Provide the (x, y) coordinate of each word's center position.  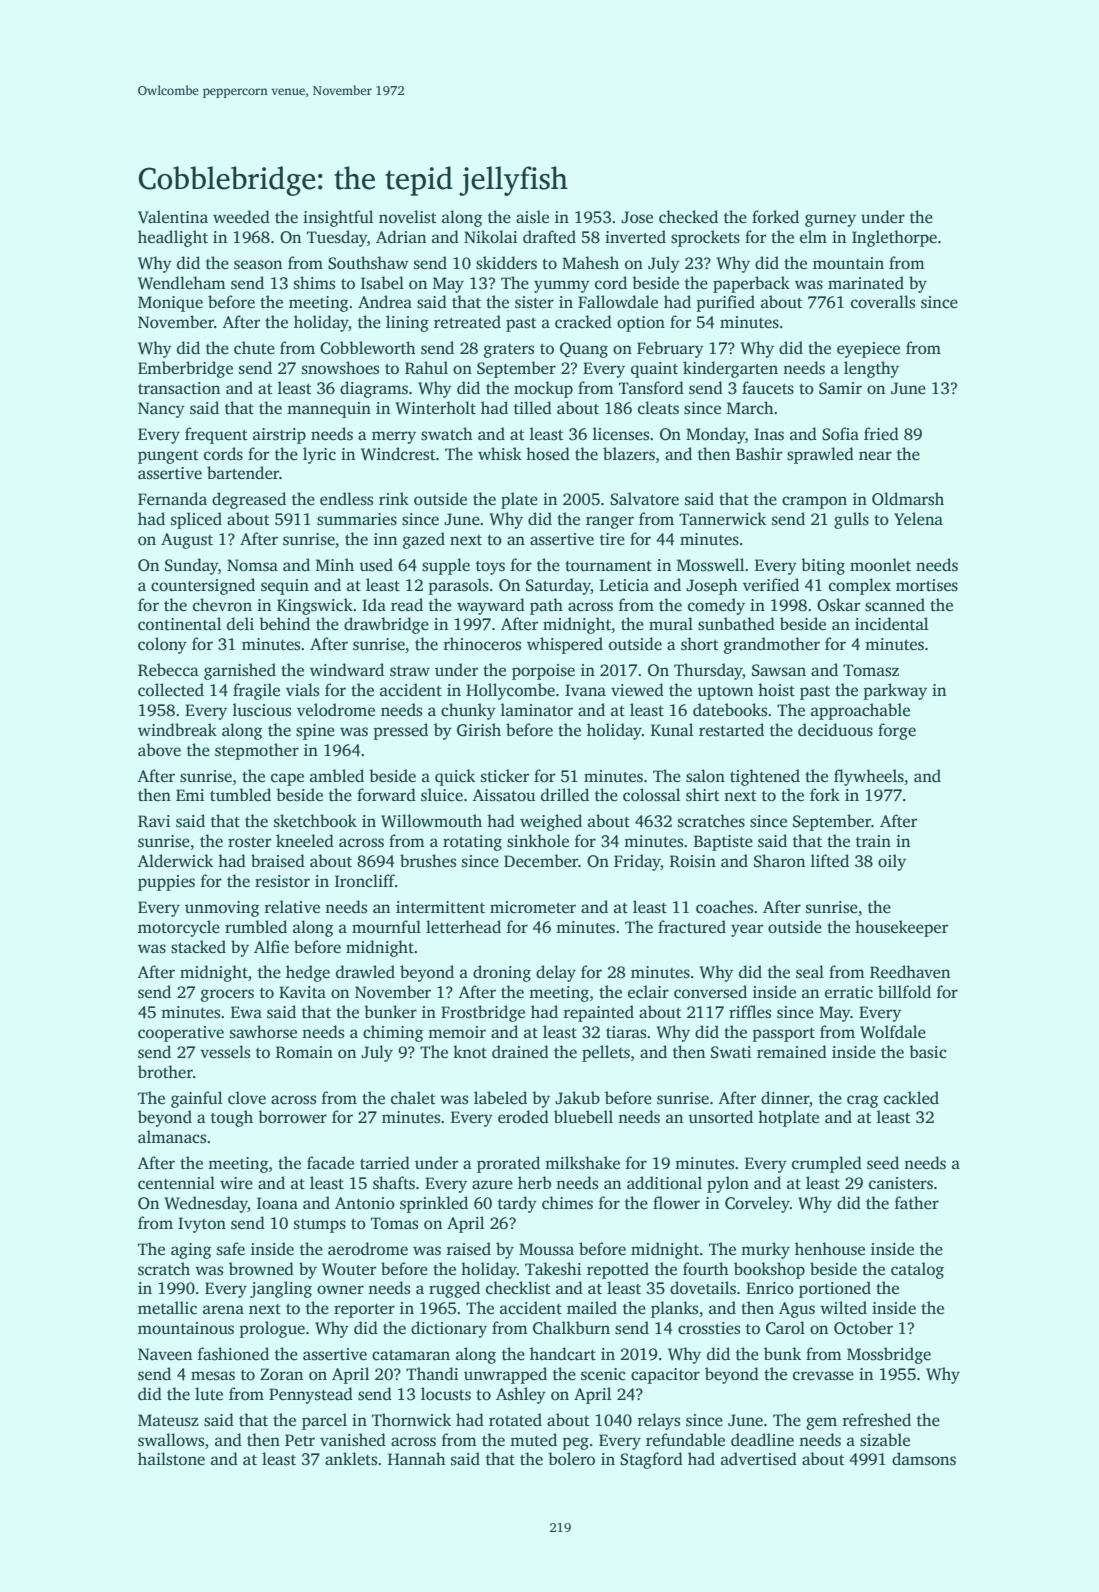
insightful (338, 218)
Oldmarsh (908, 499)
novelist (408, 217)
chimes (567, 1203)
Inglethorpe (894, 238)
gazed (424, 540)
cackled (911, 1098)
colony (162, 645)
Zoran (281, 1374)
